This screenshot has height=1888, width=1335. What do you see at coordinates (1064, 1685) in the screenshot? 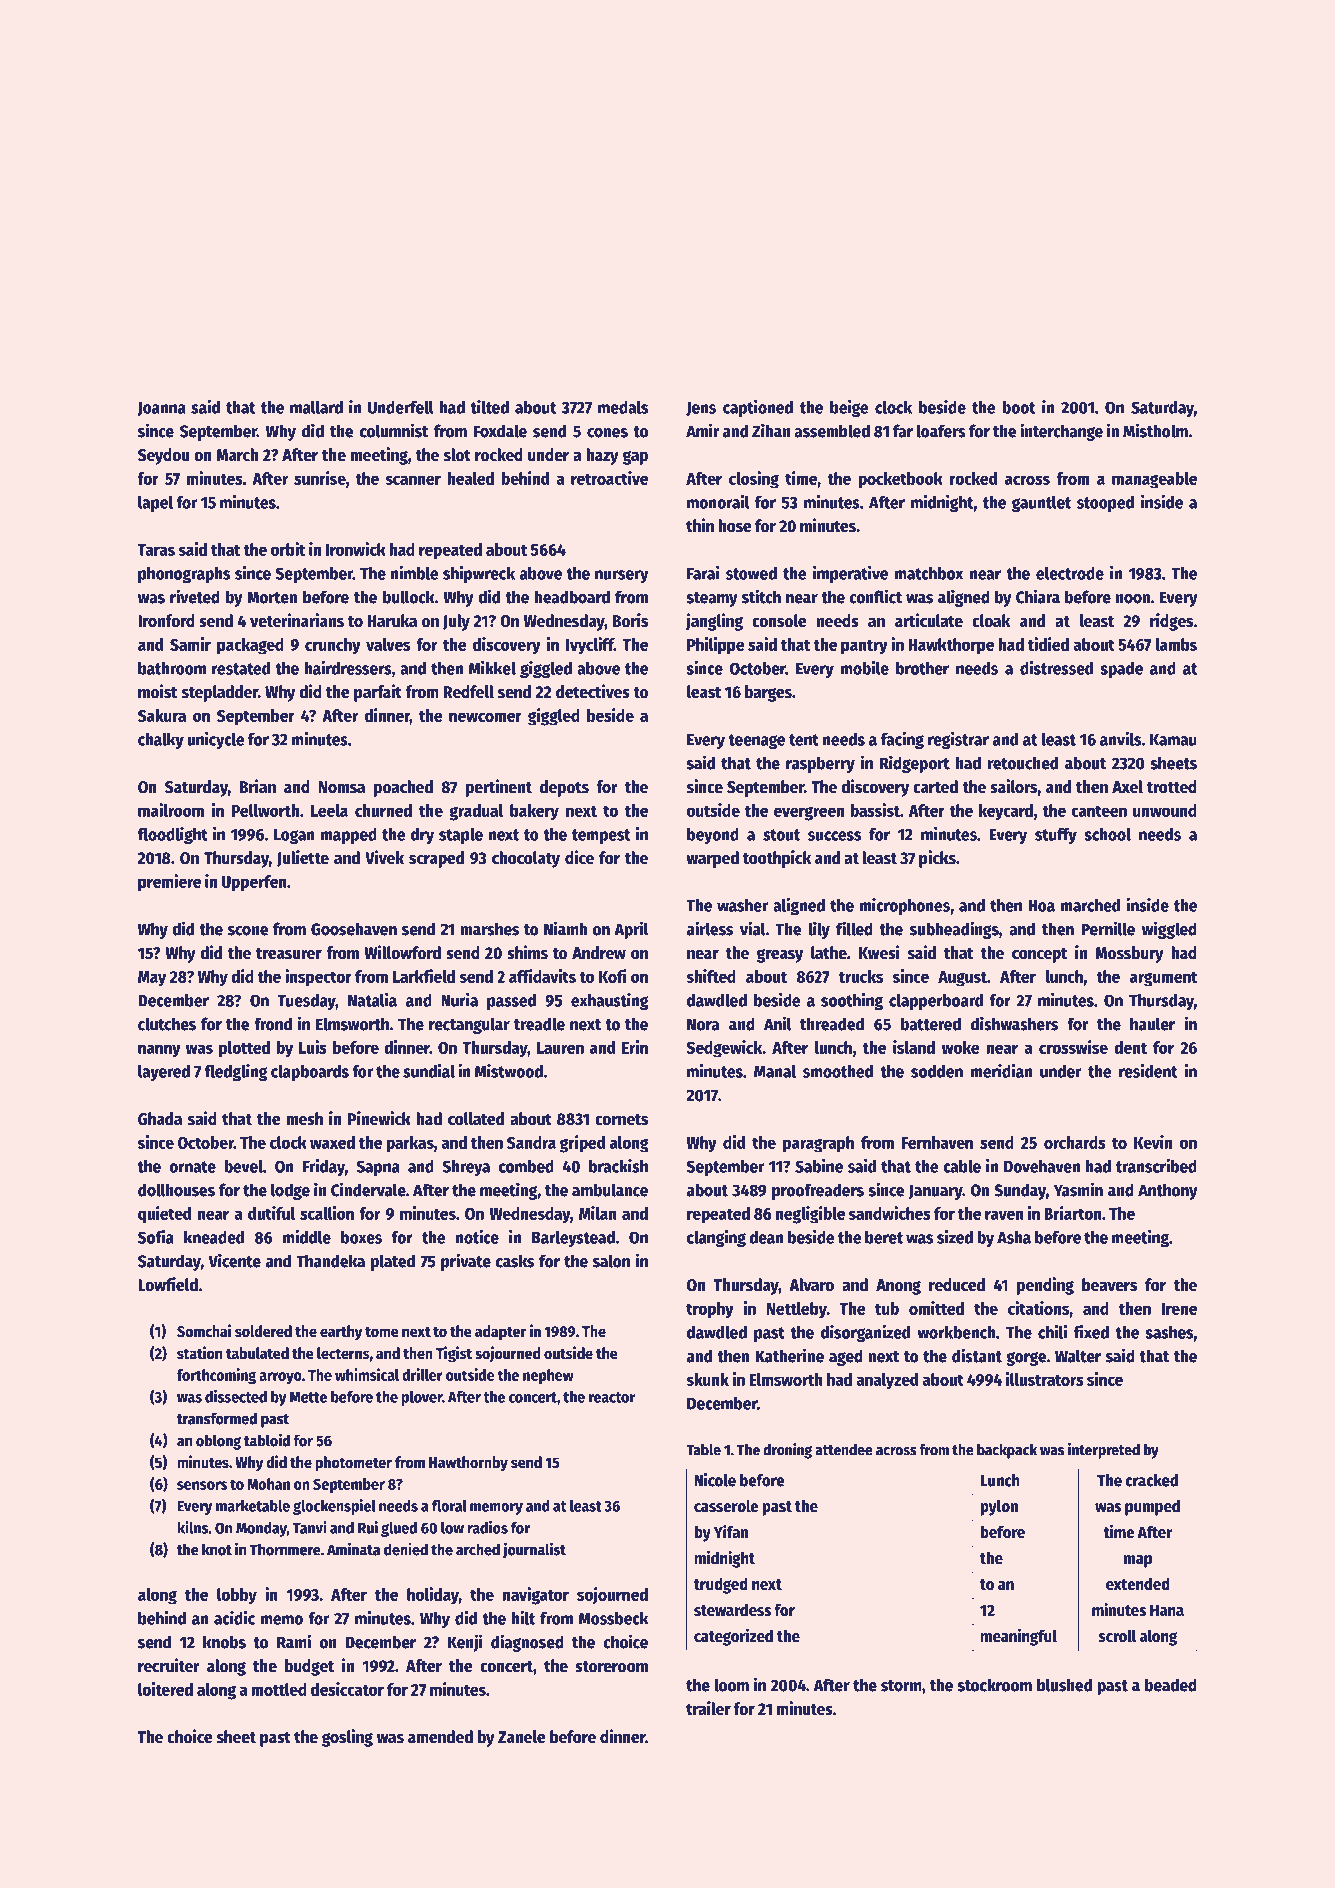
I see `blushed` at bounding box center [1064, 1685].
